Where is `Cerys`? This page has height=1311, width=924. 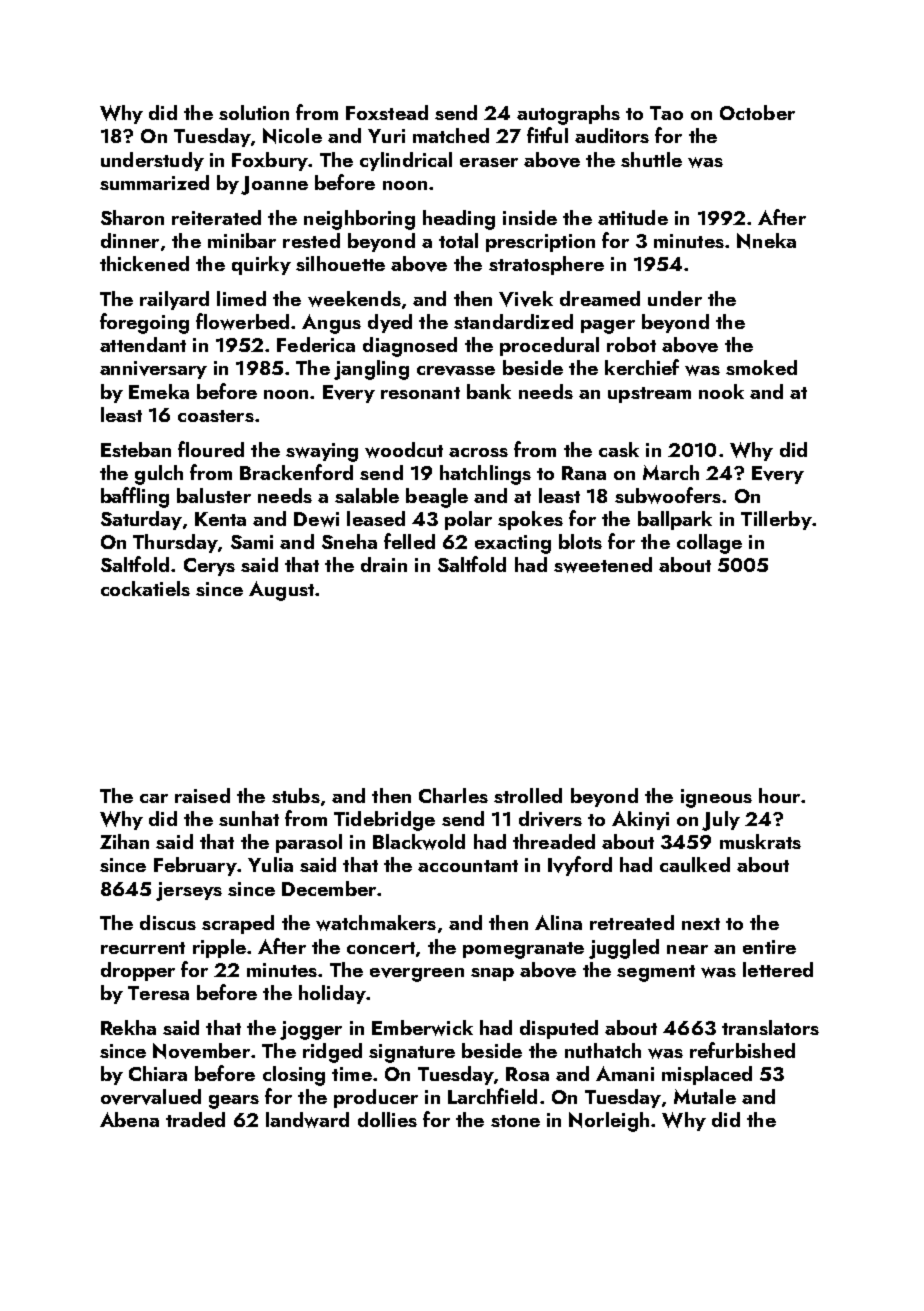
Cerys is located at coordinates (209, 567).
